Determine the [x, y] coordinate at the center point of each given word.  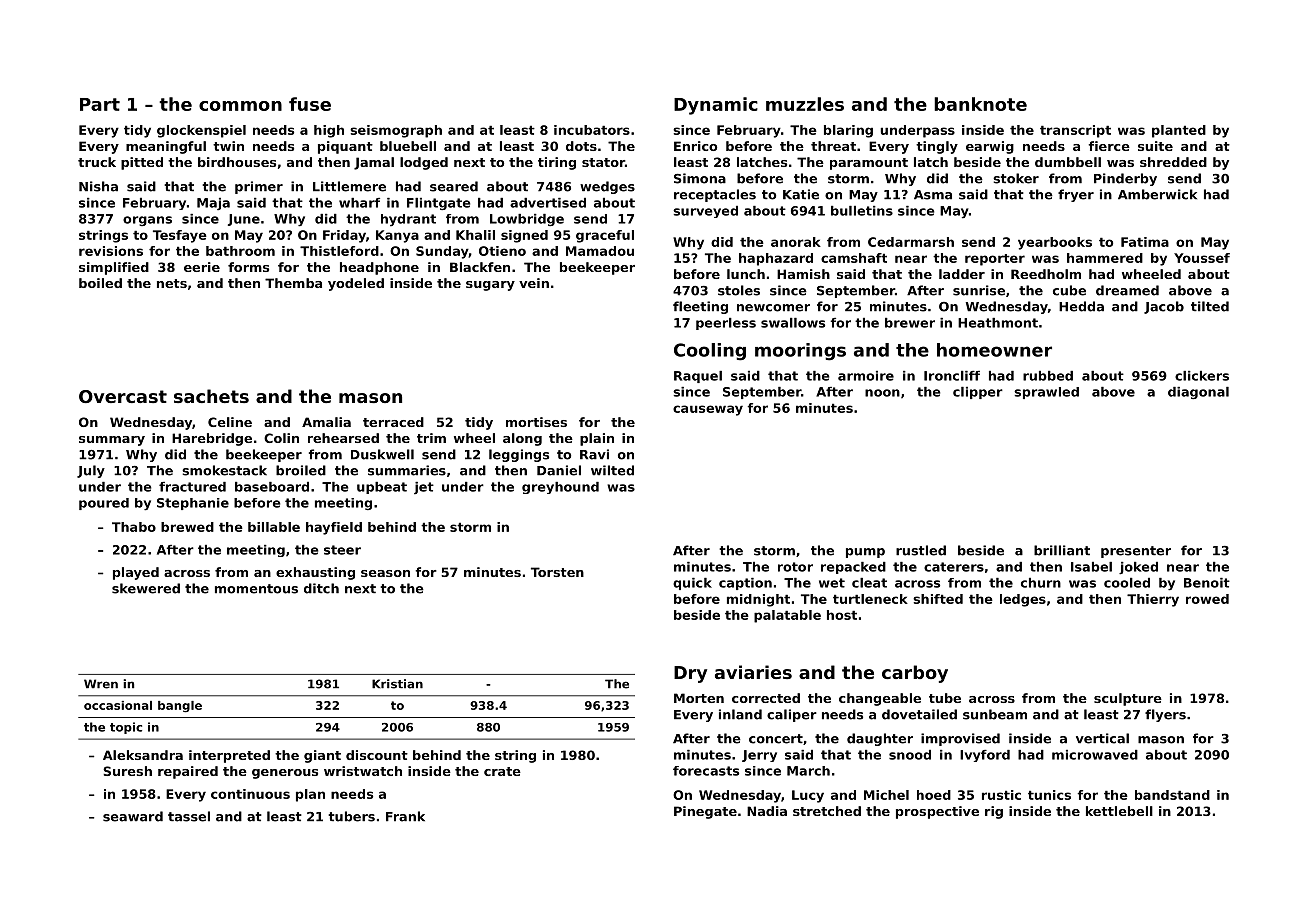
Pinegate [705, 812]
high [329, 131]
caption [745, 584]
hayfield [334, 528]
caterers [954, 567]
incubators [592, 130]
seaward [133, 816]
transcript [1075, 131]
